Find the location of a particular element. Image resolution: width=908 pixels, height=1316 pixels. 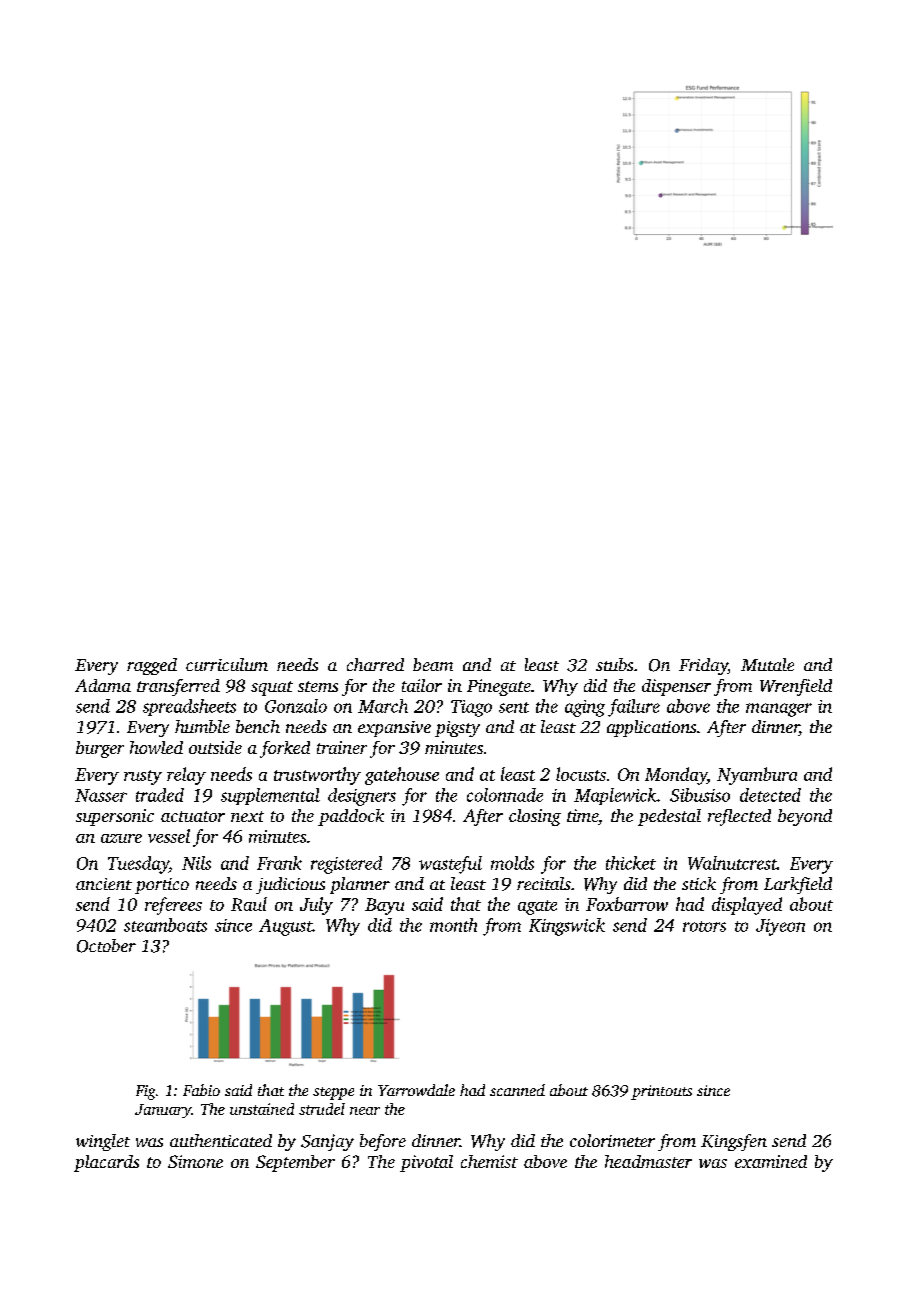

steppe is located at coordinates (333, 1093).
